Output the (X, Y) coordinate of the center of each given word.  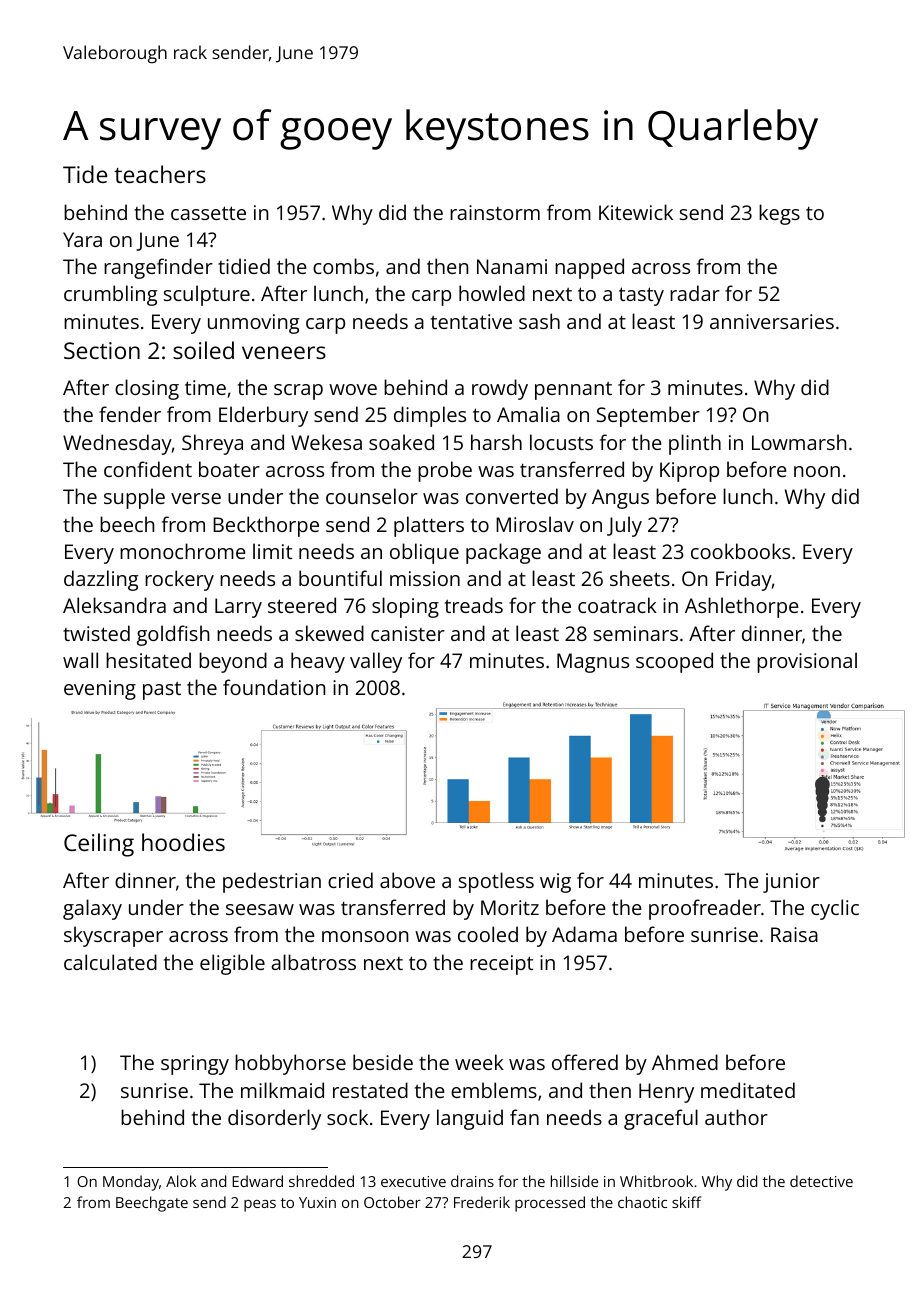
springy (195, 1065)
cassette (208, 213)
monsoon (365, 936)
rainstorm (495, 212)
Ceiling (99, 845)
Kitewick (636, 212)
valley (376, 662)
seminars (636, 633)
